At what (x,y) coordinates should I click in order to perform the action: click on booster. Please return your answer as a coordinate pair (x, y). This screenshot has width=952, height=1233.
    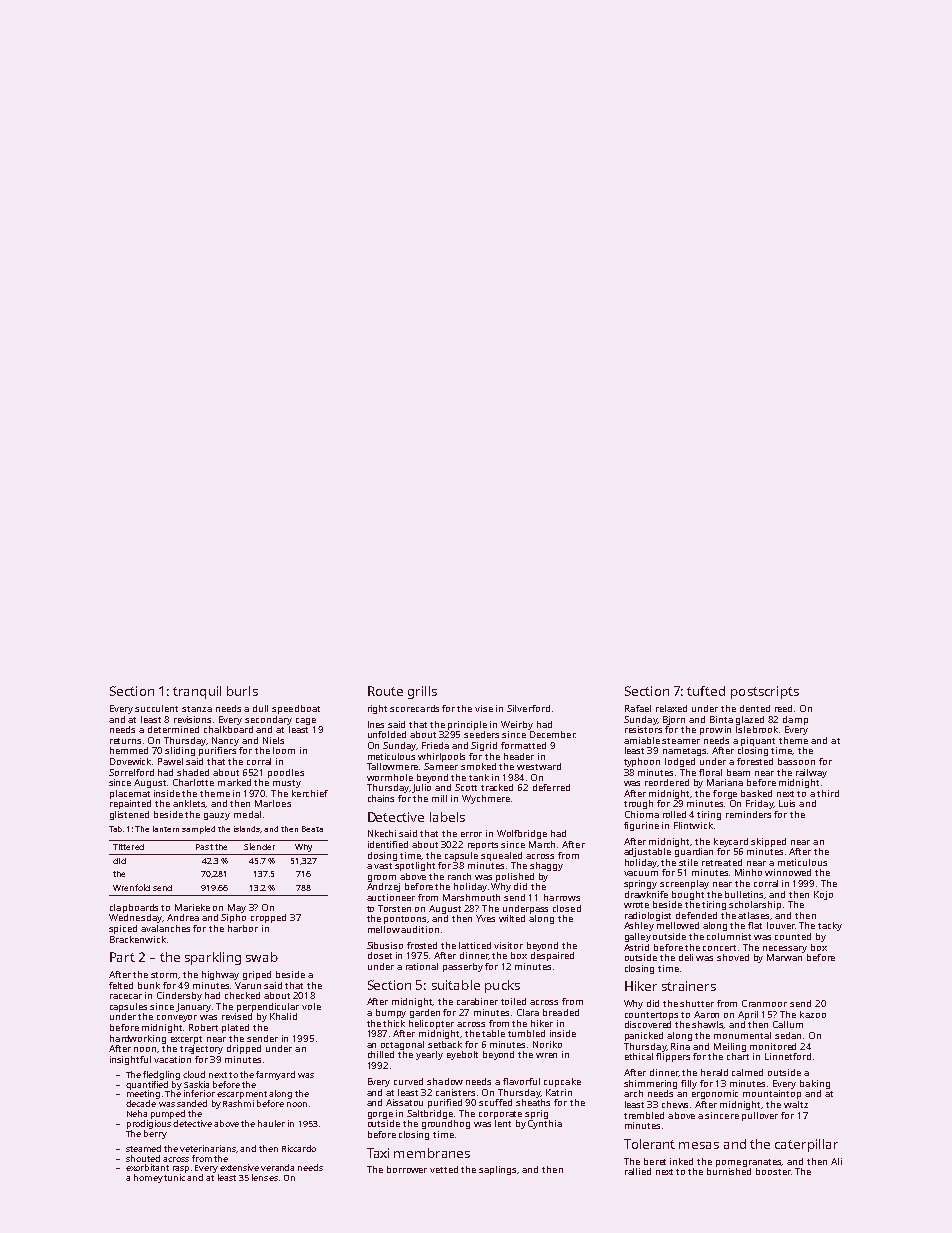
    Looking at the image, I should click on (773, 1171).
